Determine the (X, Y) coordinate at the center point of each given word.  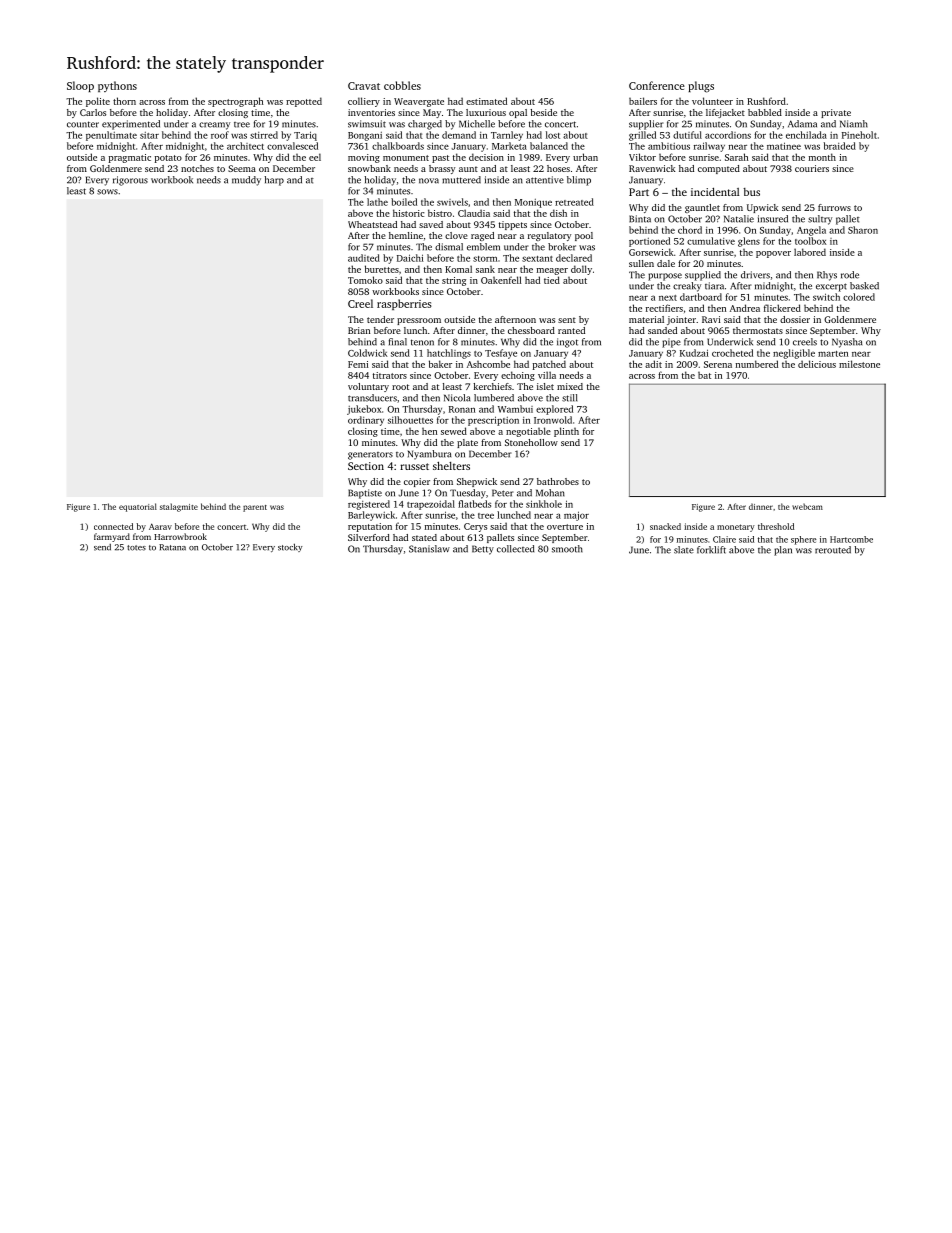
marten (833, 354)
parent (255, 508)
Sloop (80, 86)
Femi (358, 364)
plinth (566, 432)
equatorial (138, 507)
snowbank (369, 168)
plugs (701, 87)
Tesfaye (501, 354)
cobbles (402, 85)
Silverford (369, 537)
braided (840, 146)
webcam (807, 506)
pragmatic (130, 158)
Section (366, 466)
